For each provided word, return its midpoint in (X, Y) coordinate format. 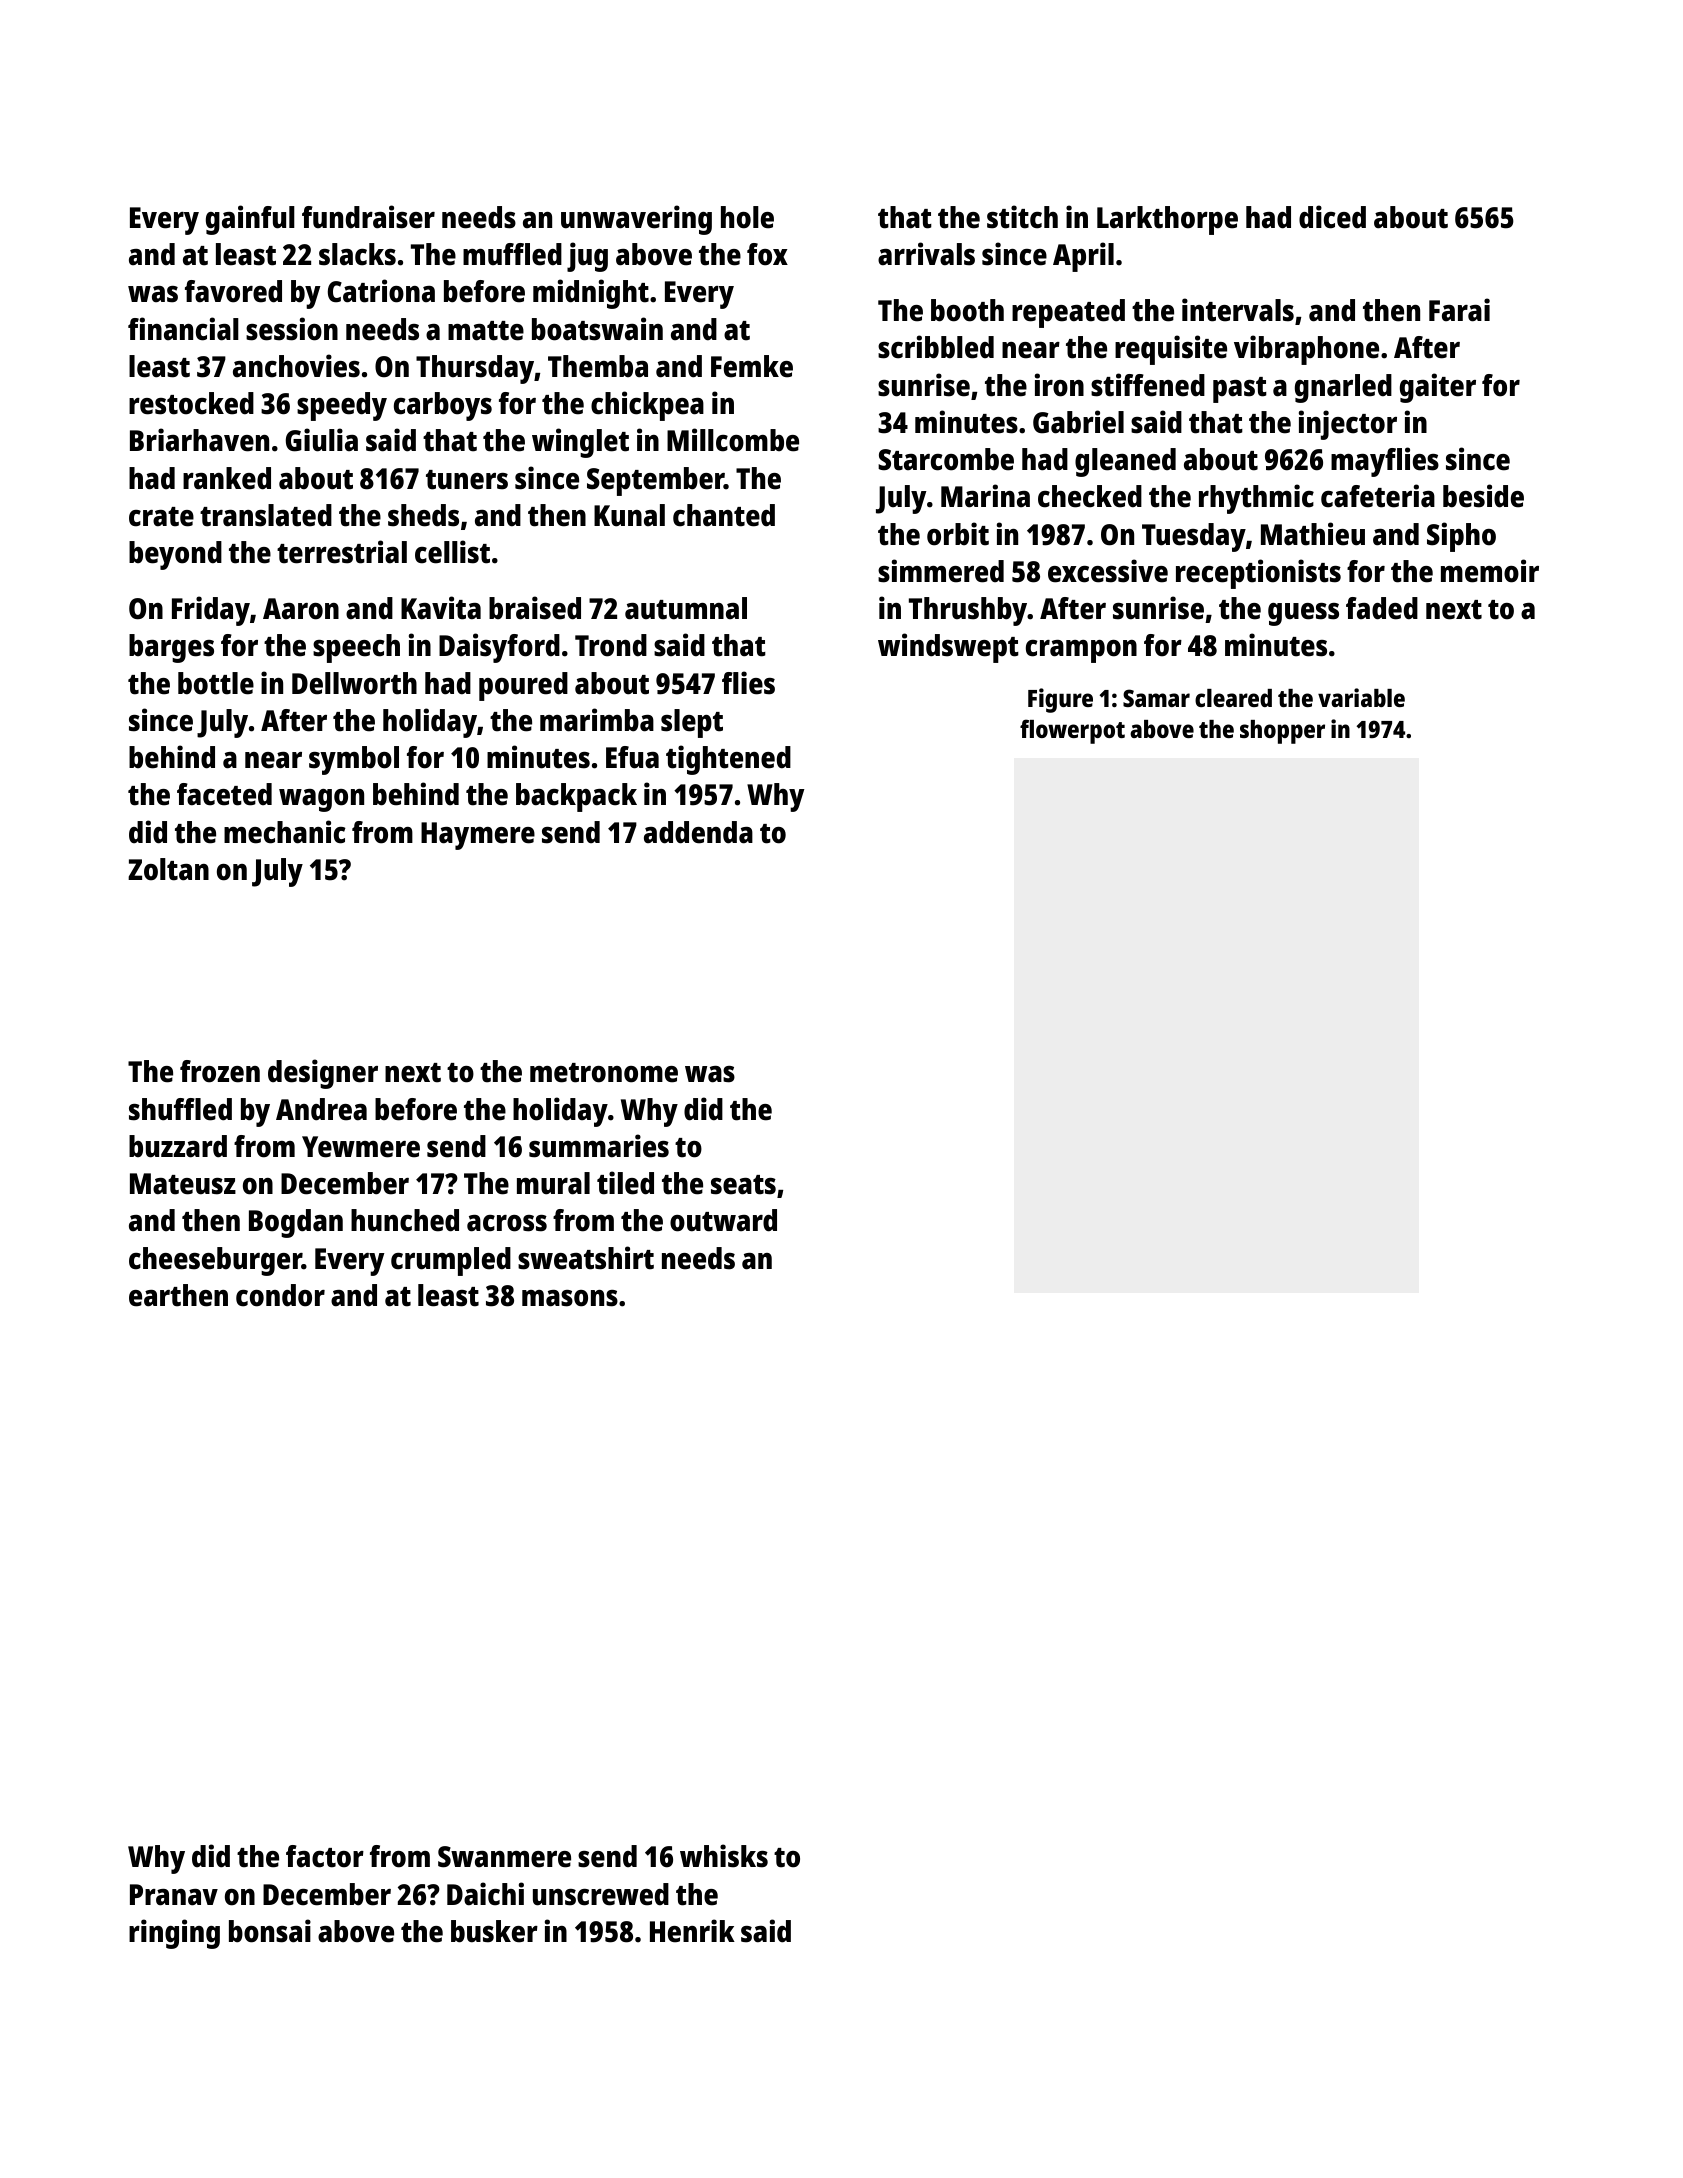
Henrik (692, 1931)
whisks (724, 1856)
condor (280, 1295)
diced (1332, 217)
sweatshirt (586, 1258)
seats (743, 1185)
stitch (1022, 217)
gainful (250, 220)
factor (325, 1856)
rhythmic (1256, 499)
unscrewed (601, 1894)
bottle (216, 683)
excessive (1108, 571)
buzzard (178, 1146)
